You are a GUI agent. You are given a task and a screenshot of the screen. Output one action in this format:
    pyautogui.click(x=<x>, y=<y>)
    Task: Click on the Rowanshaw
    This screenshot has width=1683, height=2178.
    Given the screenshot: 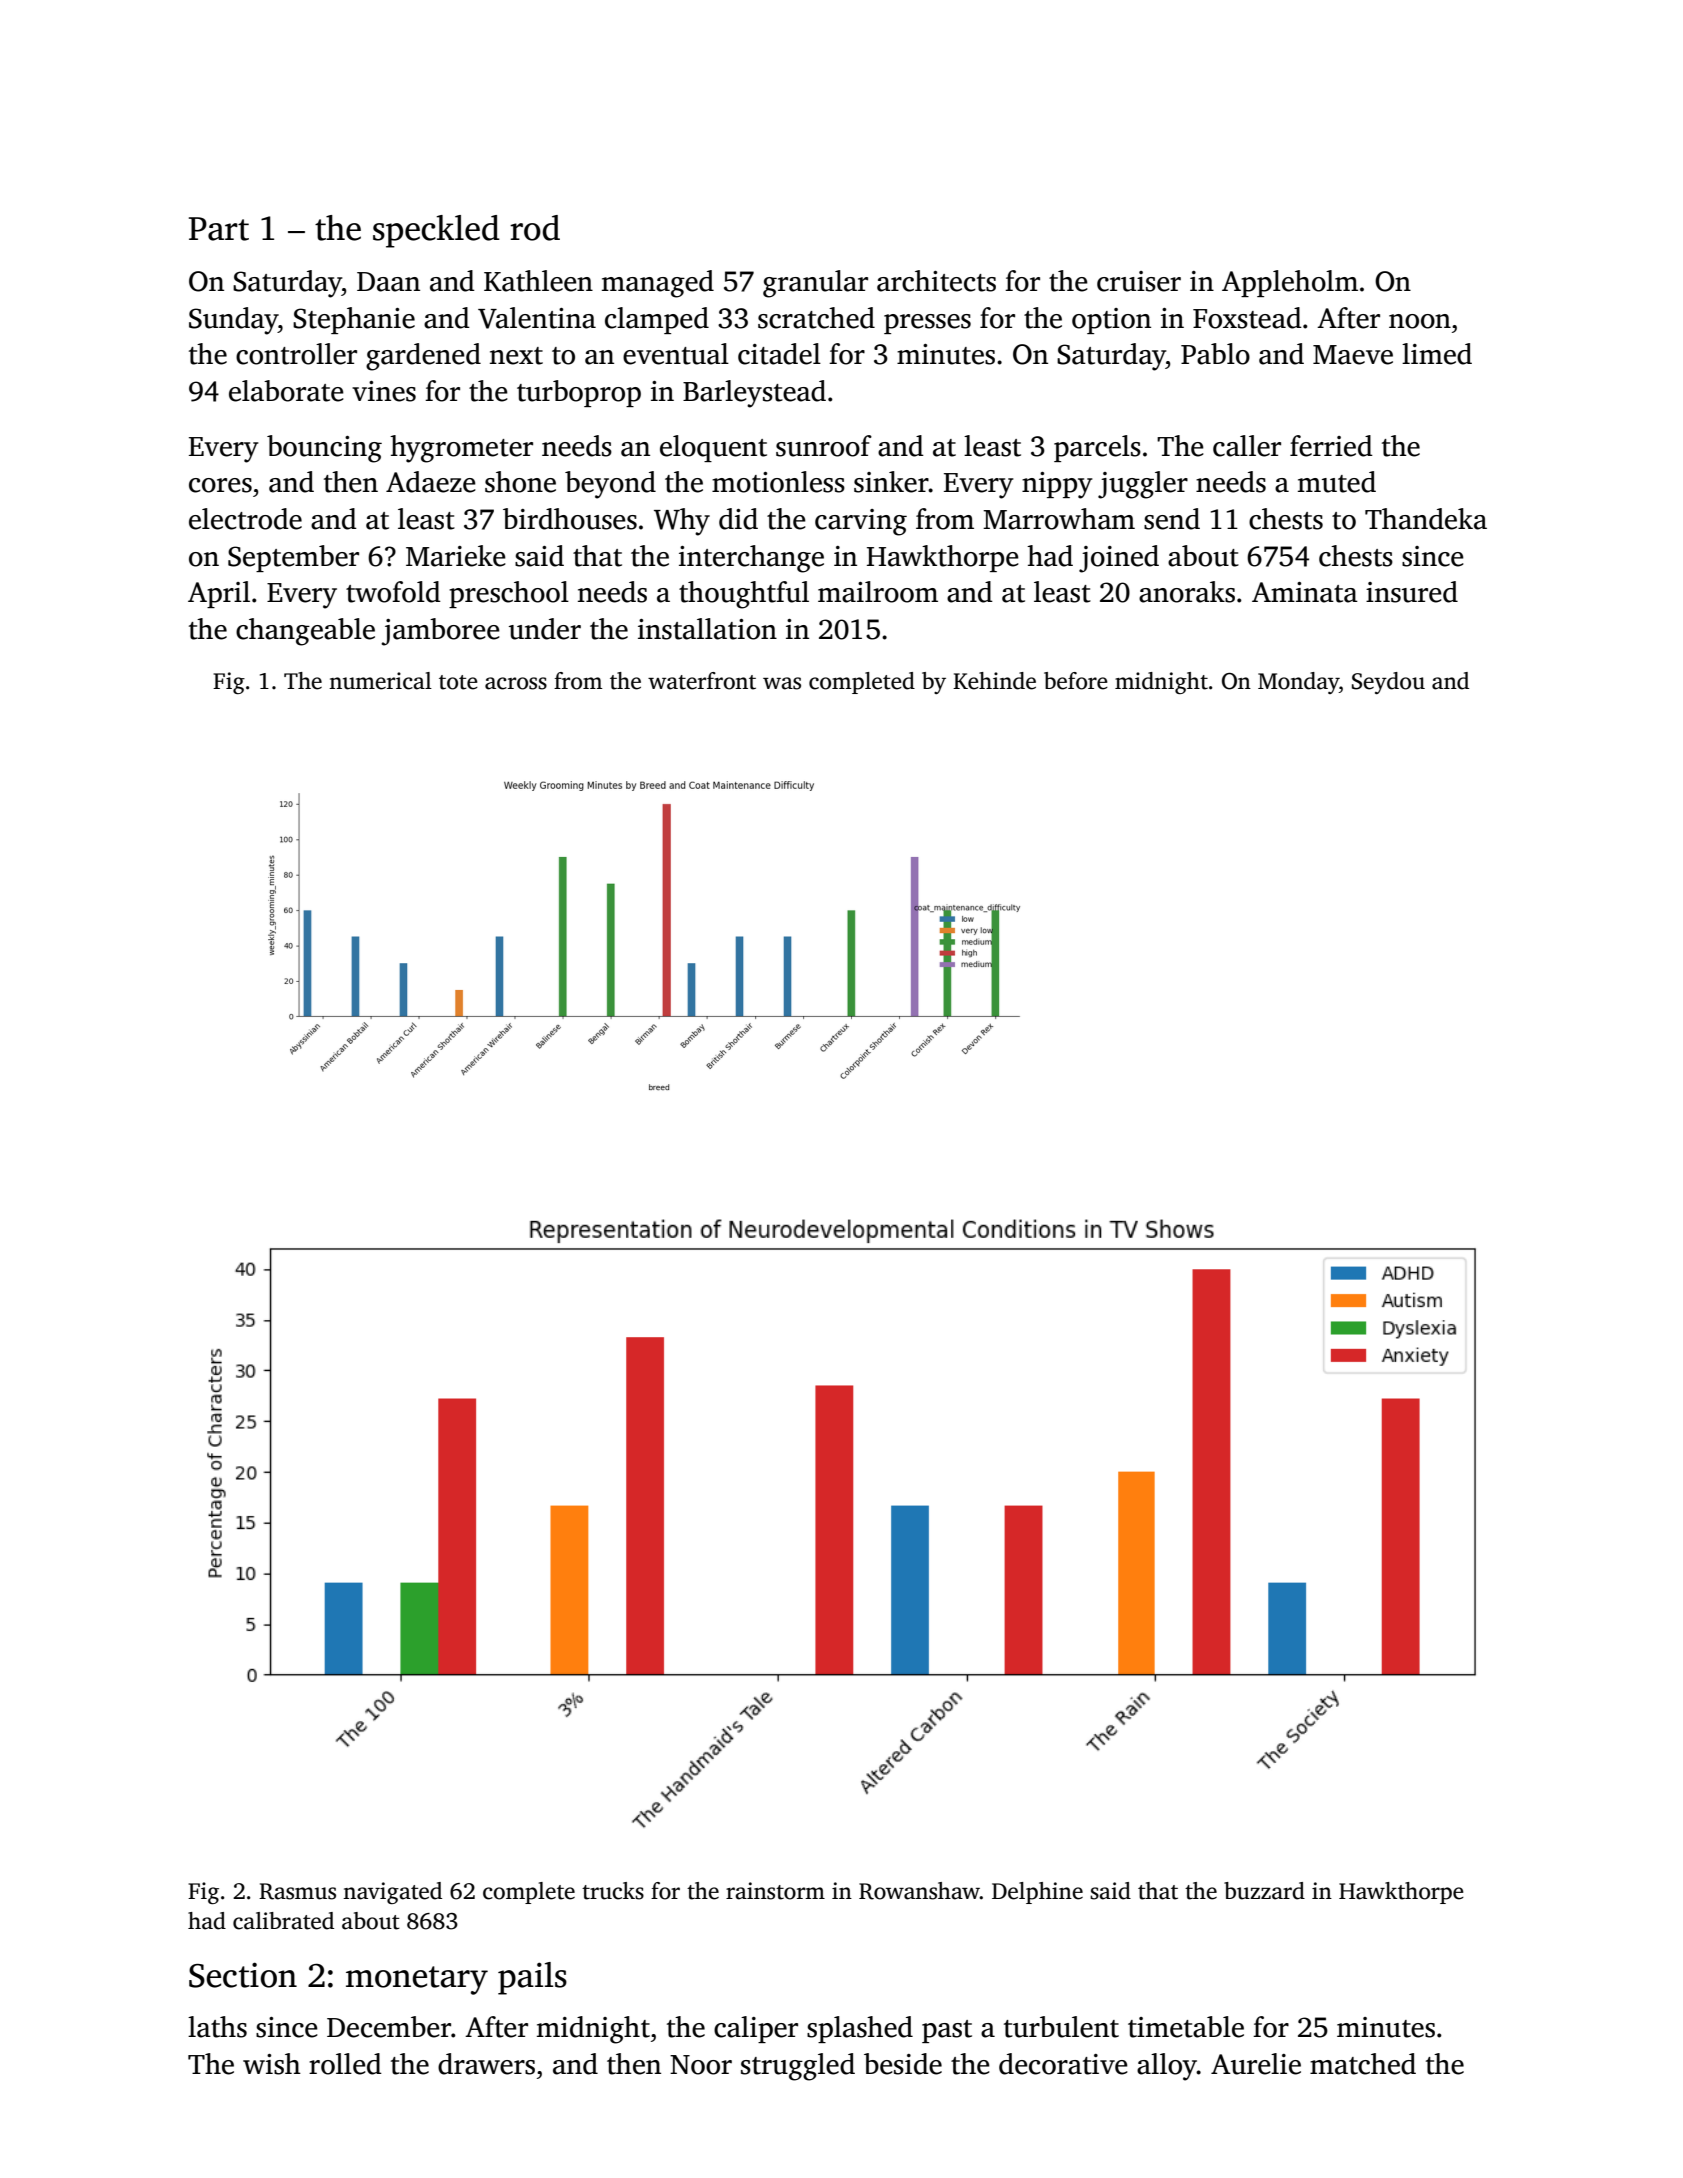 What is the action you would take?
    pyautogui.click(x=919, y=1891)
